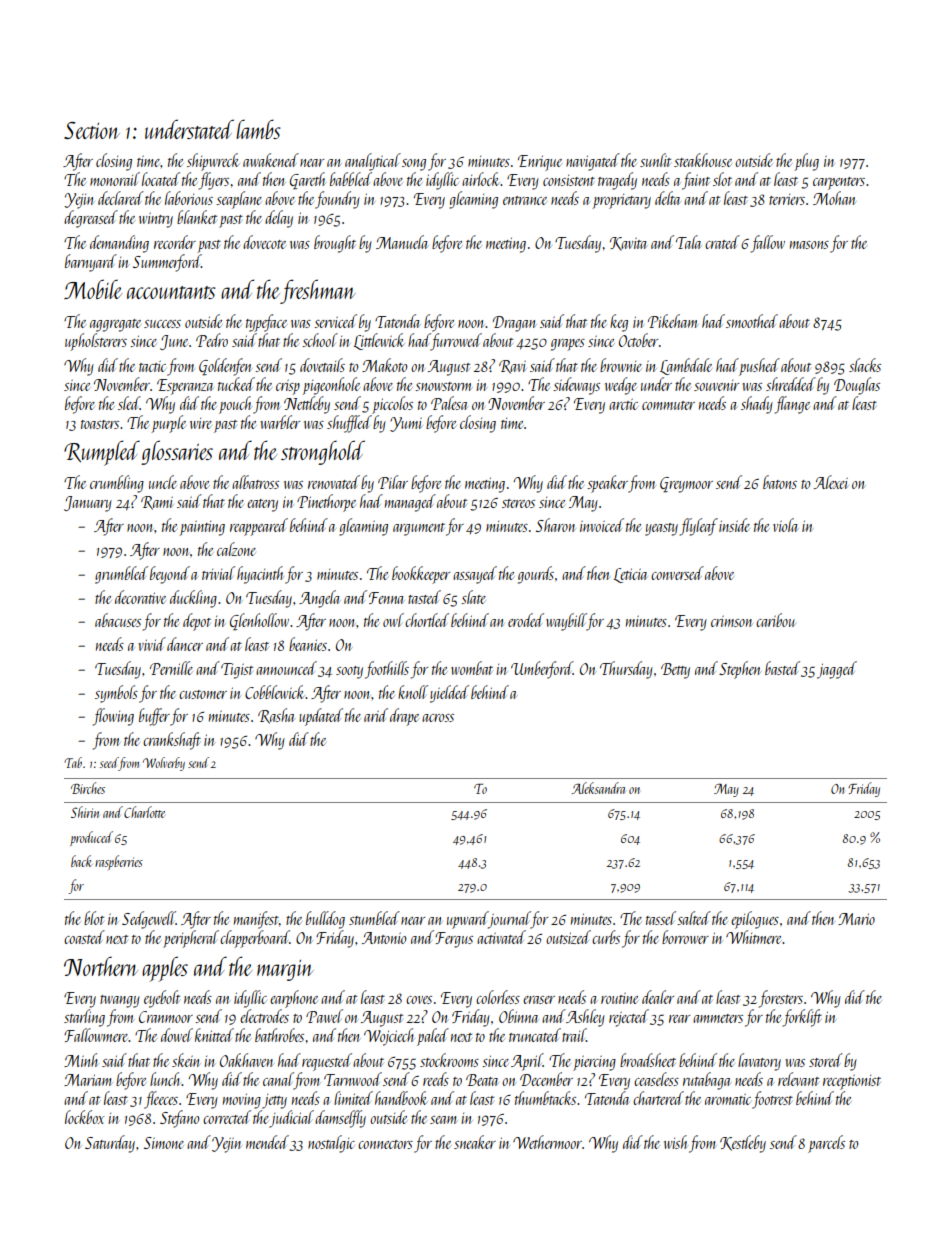 This screenshot has height=1233, width=952. I want to click on Aleksandra, so click(598, 788).
